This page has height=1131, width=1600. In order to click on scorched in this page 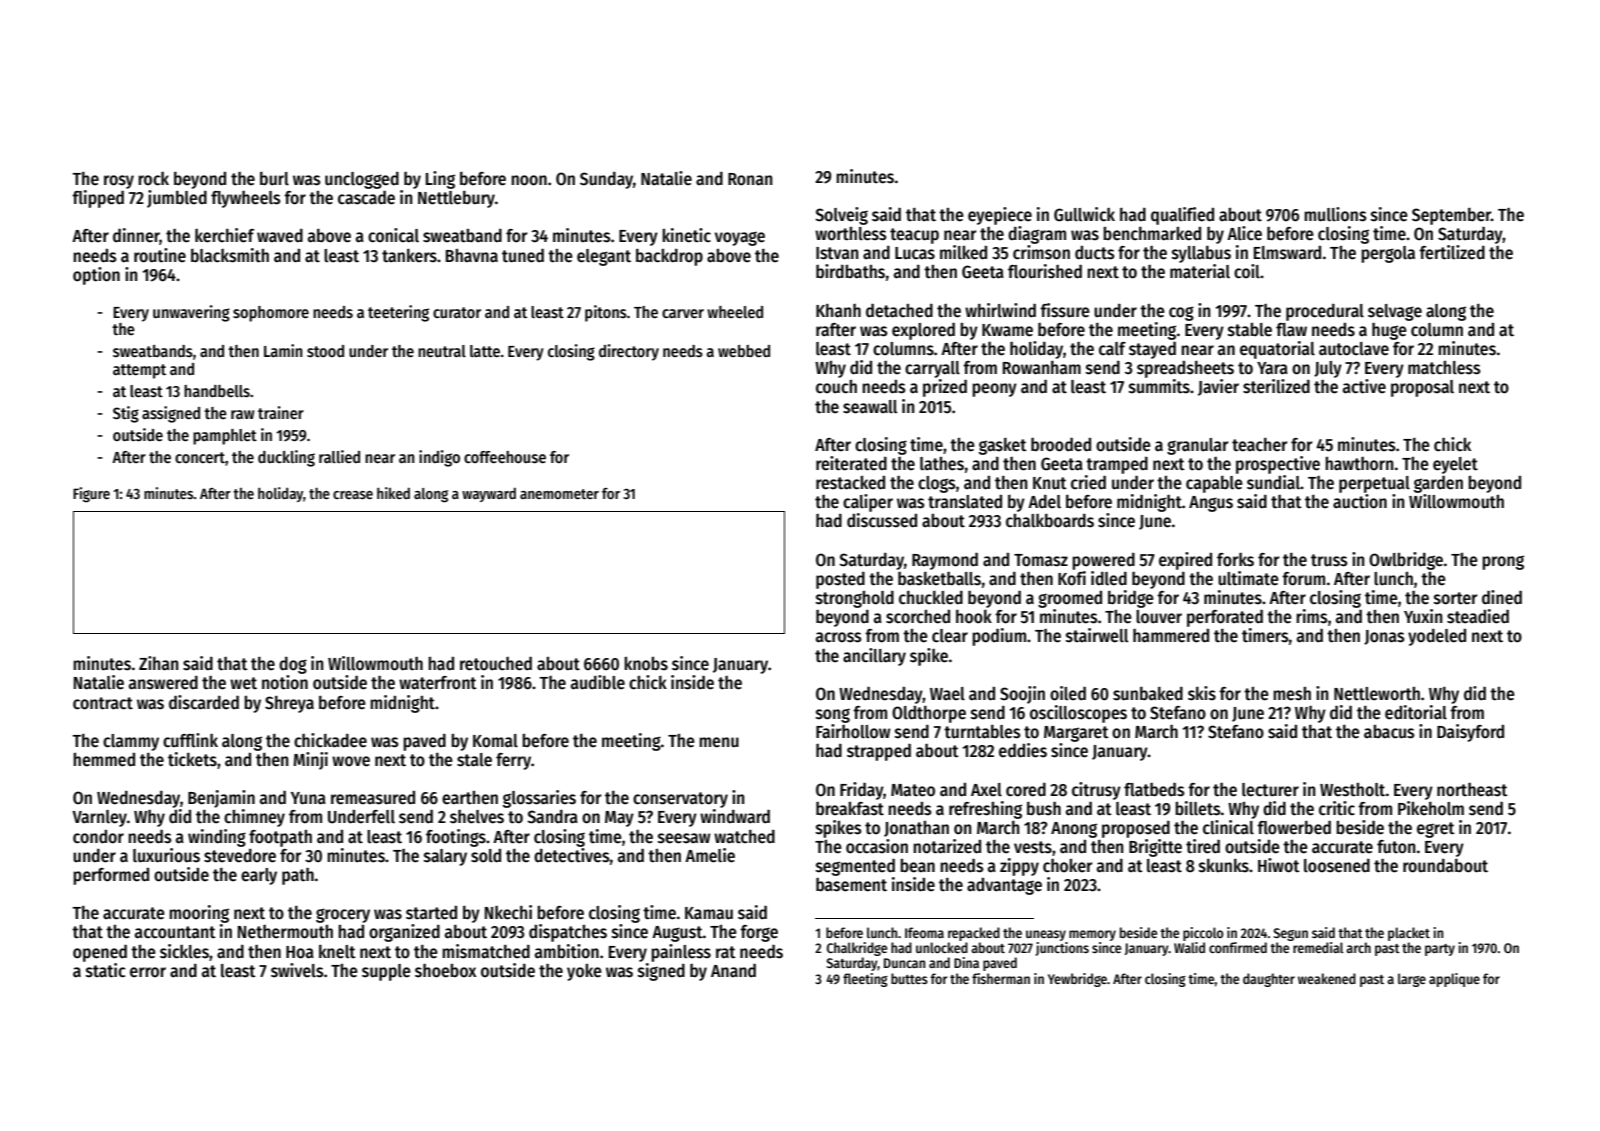, I will do `click(918, 616)`.
